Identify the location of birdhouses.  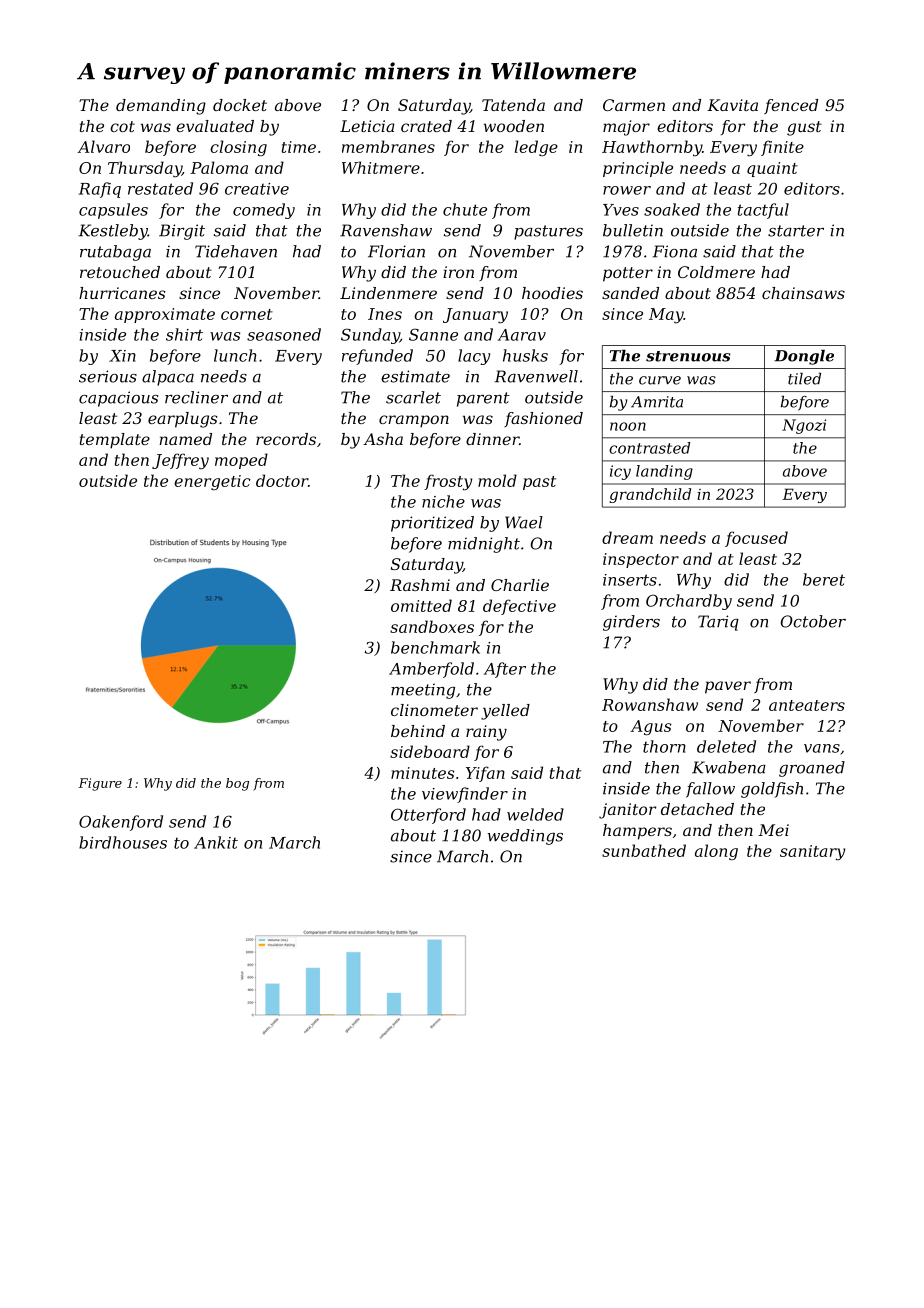
(123, 842).
